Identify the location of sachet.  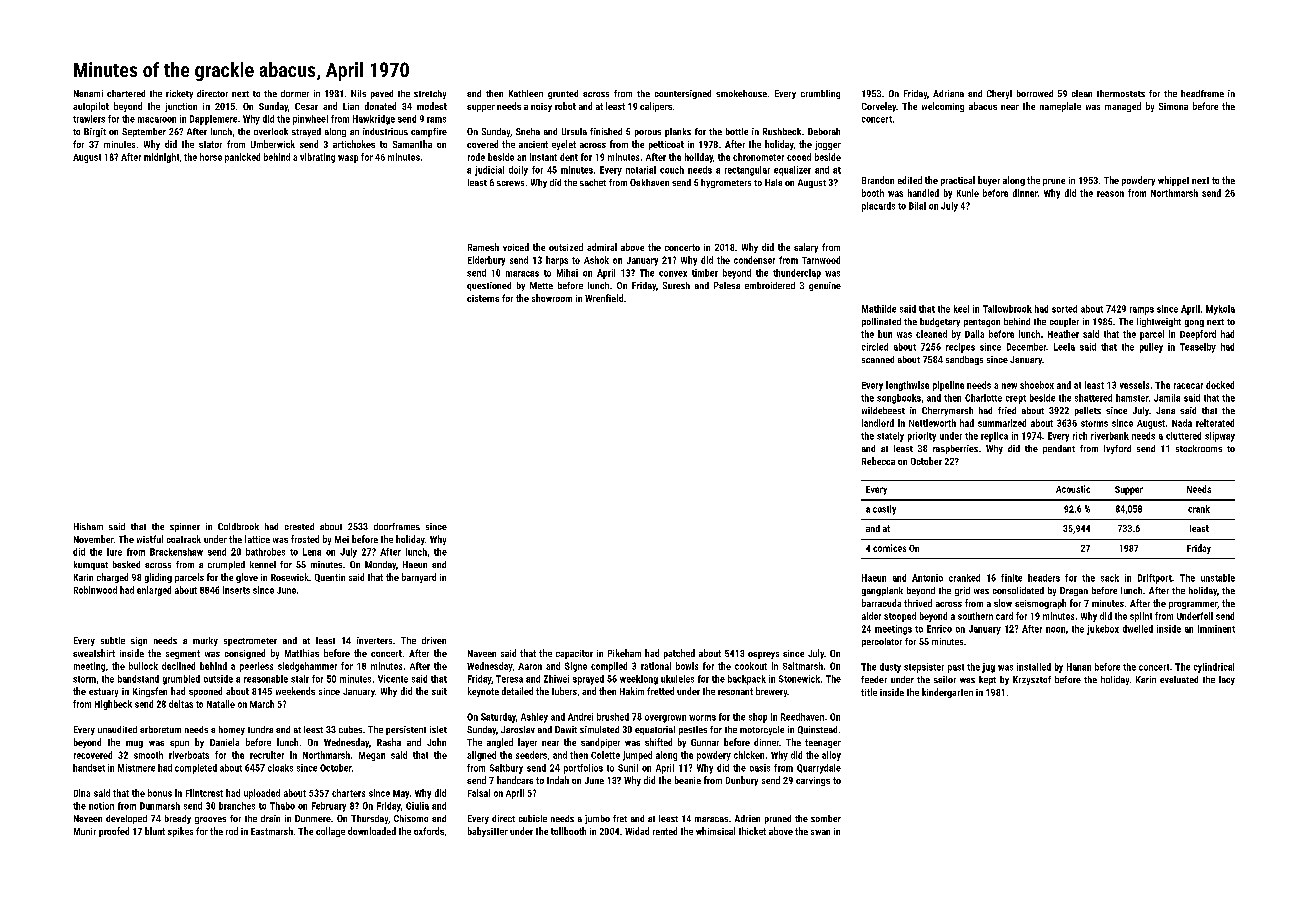
(593, 182).
